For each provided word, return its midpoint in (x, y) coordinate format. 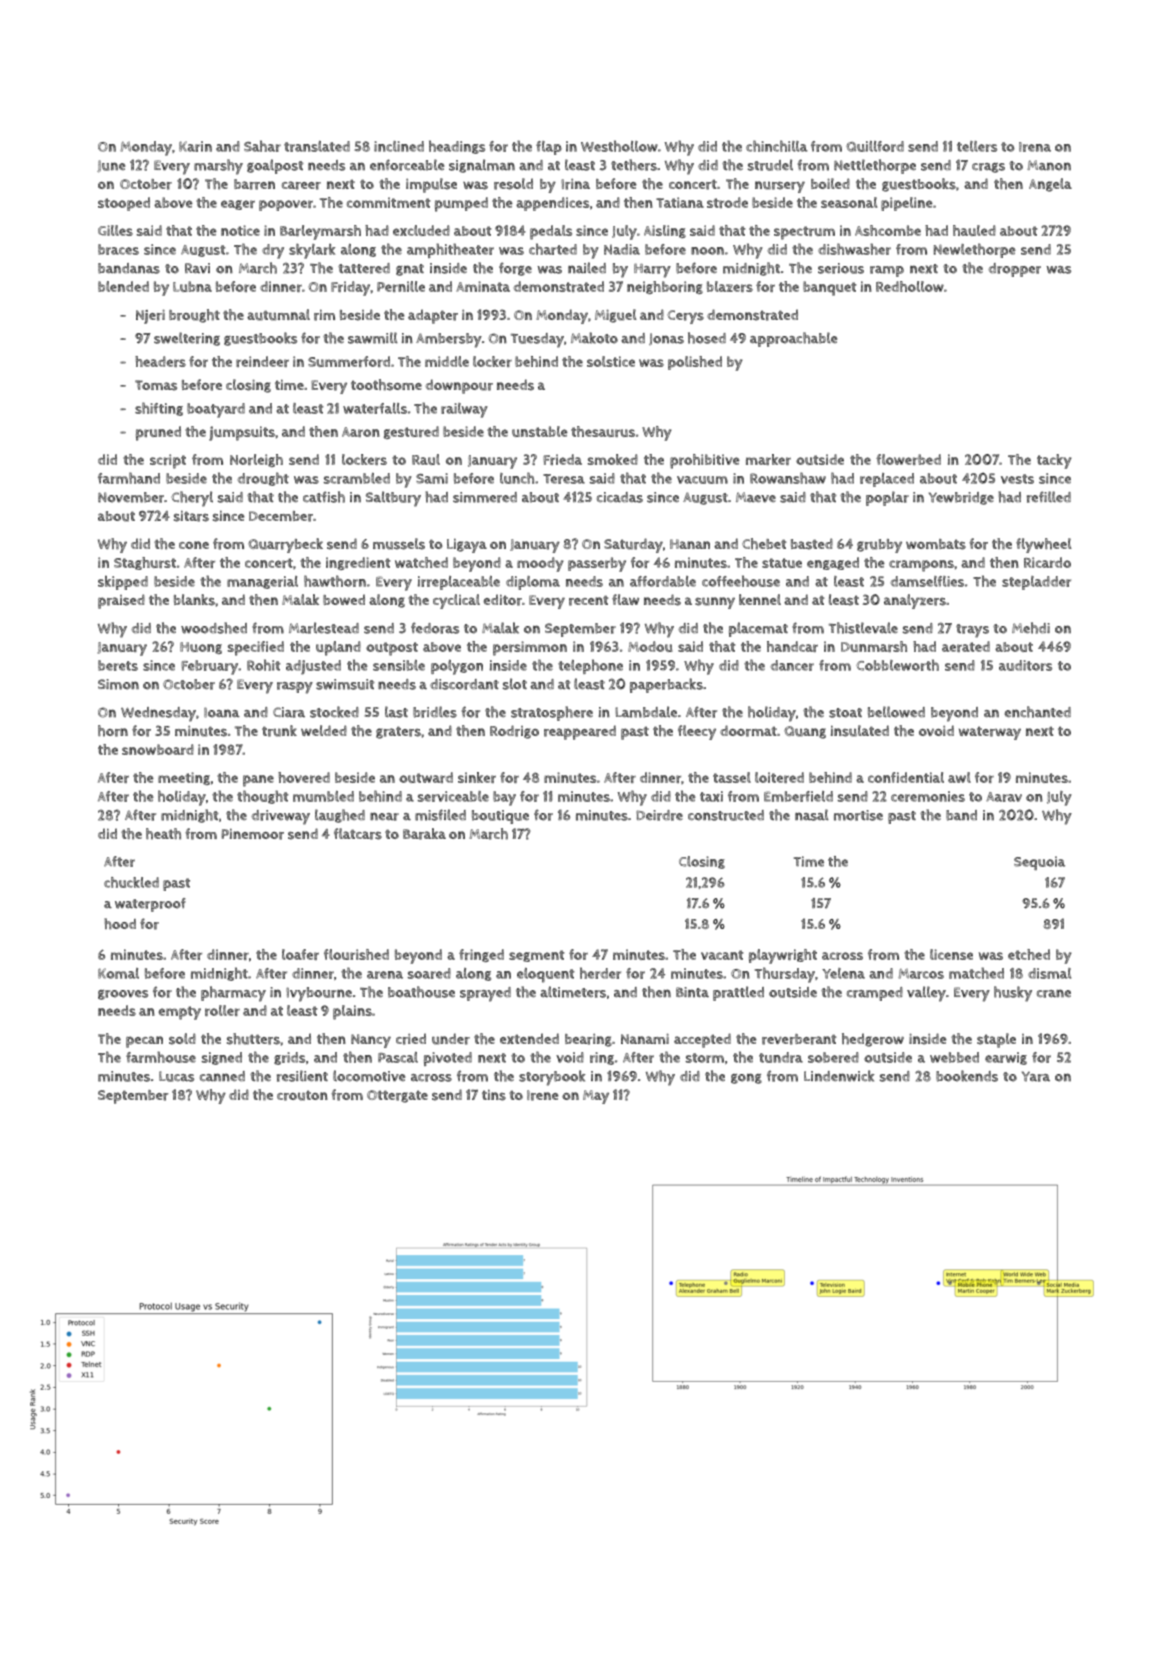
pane (258, 781)
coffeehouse (741, 581)
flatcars (358, 834)
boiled (830, 183)
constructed (726, 815)
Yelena (843, 973)
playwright (783, 956)
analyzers (915, 601)
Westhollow (619, 146)
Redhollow (910, 286)
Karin (195, 146)
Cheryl (192, 499)
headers (160, 361)
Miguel (616, 316)
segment (536, 956)
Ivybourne (319, 994)
